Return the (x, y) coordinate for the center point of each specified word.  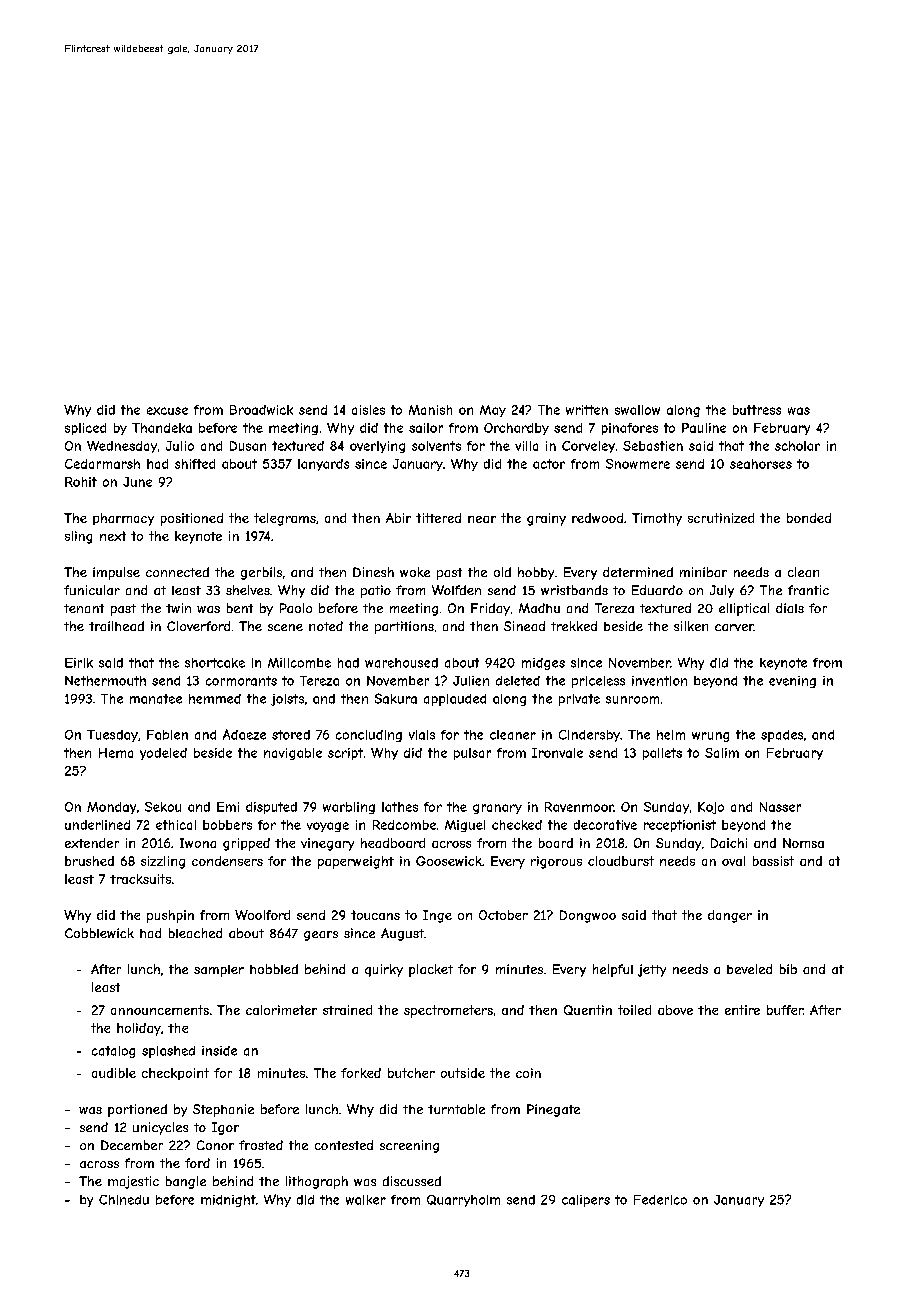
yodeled (163, 754)
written (587, 410)
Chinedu (124, 1200)
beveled (749, 969)
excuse (167, 411)
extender (92, 843)
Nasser (780, 807)
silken (691, 626)
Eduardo (657, 590)
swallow (637, 410)
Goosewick (449, 861)
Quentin (588, 1010)
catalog (113, 1052)
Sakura (396, 698)
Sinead (524, 626)
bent (240, 608)
